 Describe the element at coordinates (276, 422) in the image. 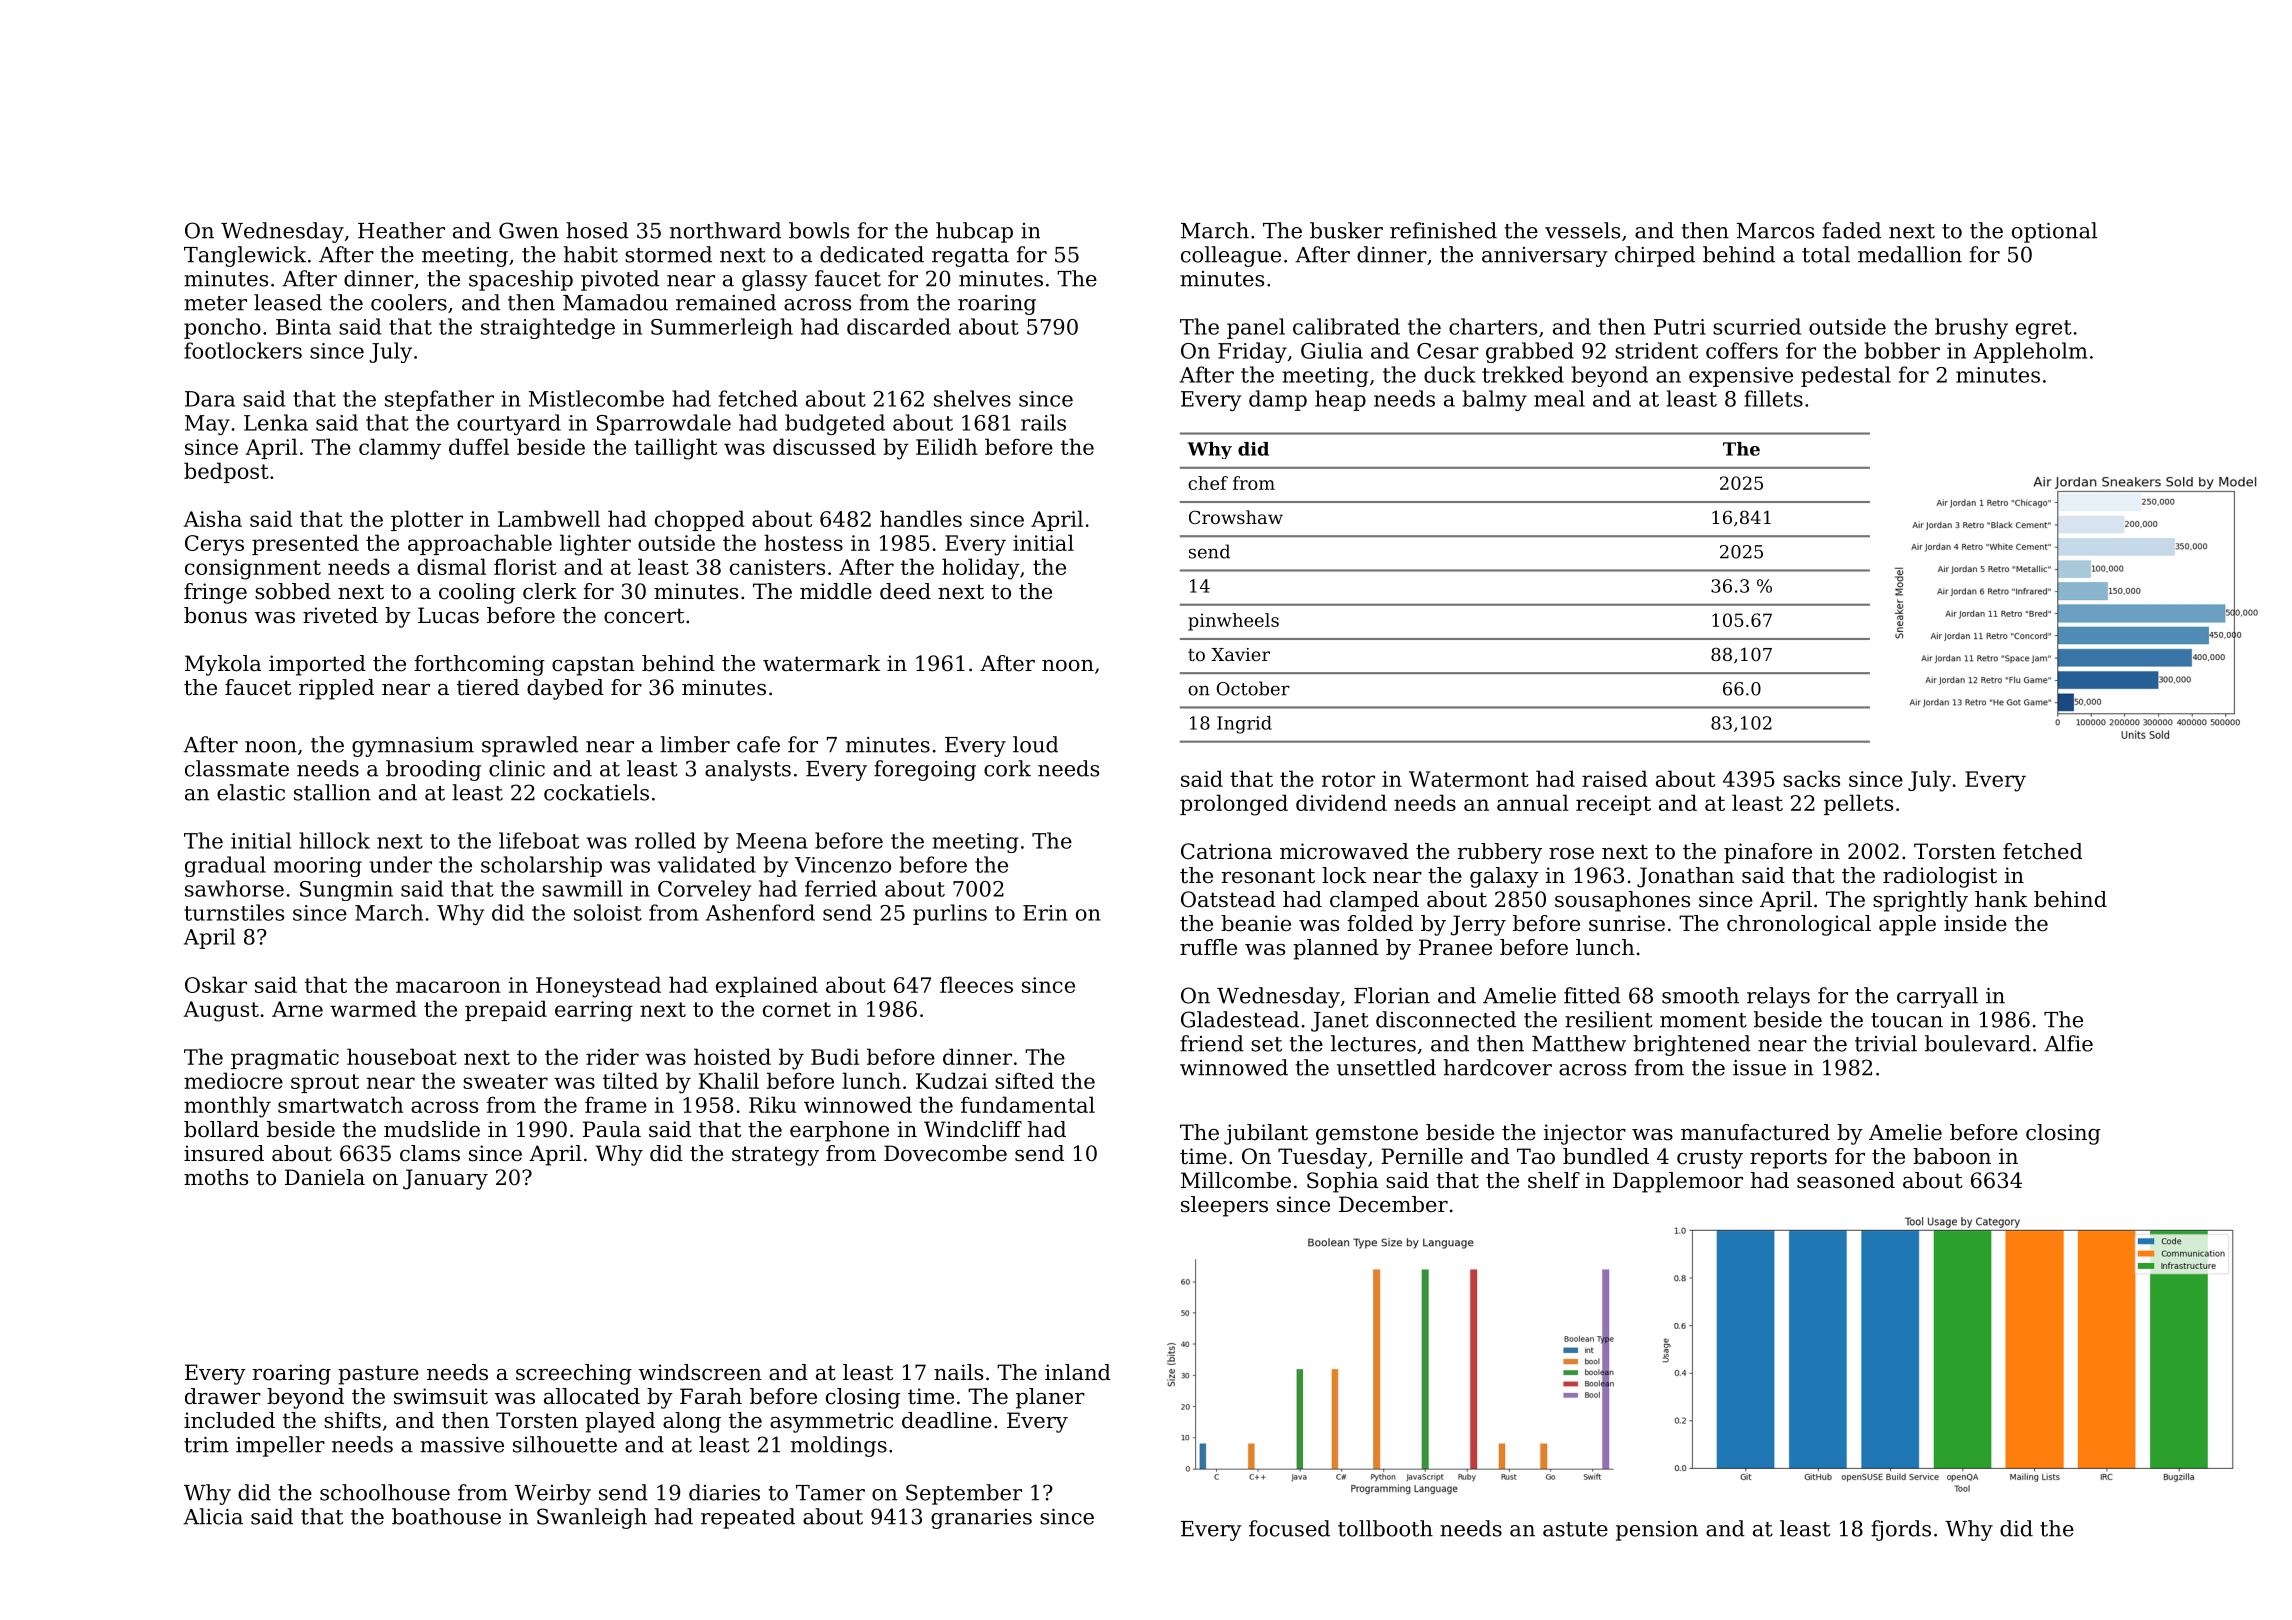

I see `Lenka` at that location.
